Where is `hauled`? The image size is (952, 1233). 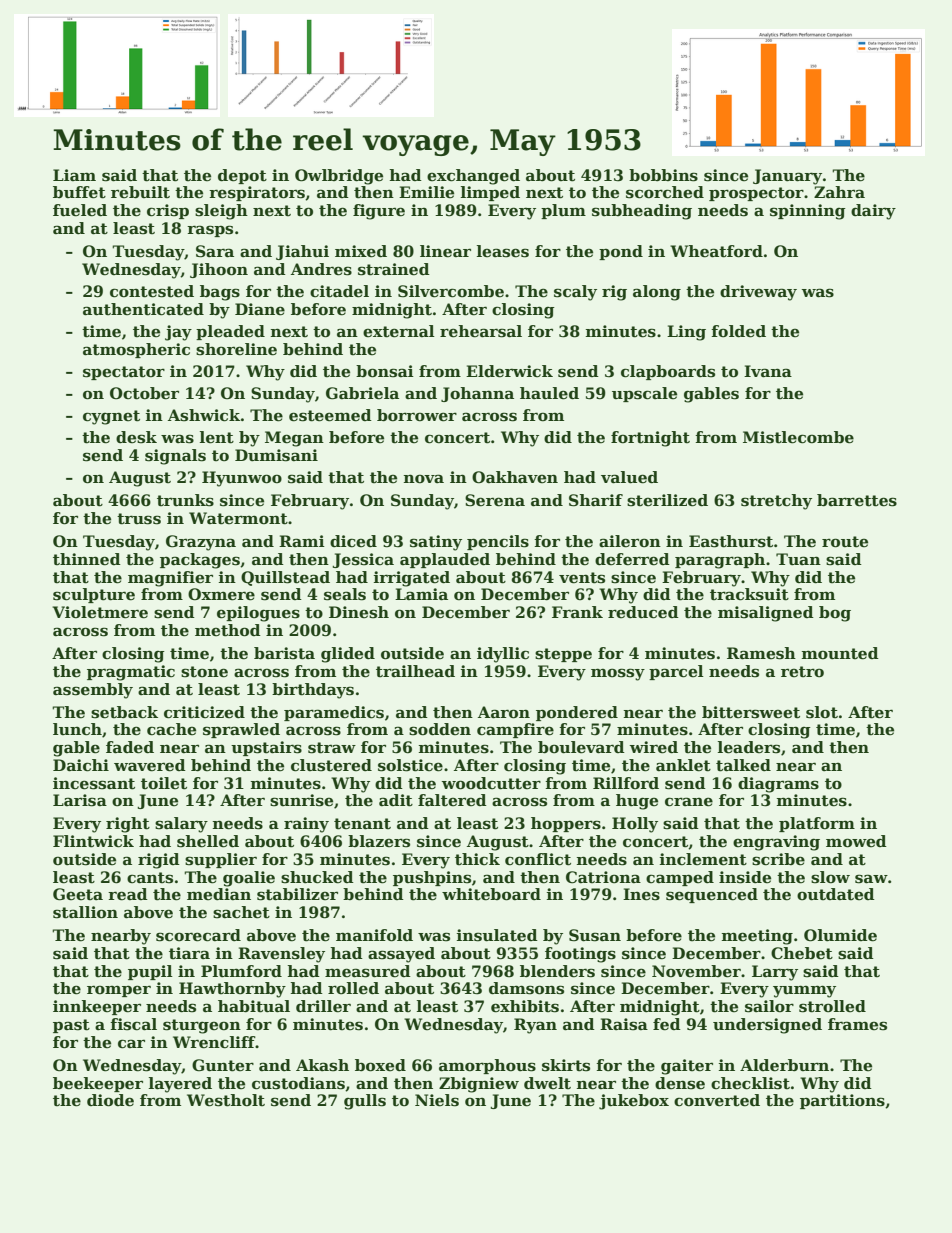 hauled is located at coordinates (549, 393).
